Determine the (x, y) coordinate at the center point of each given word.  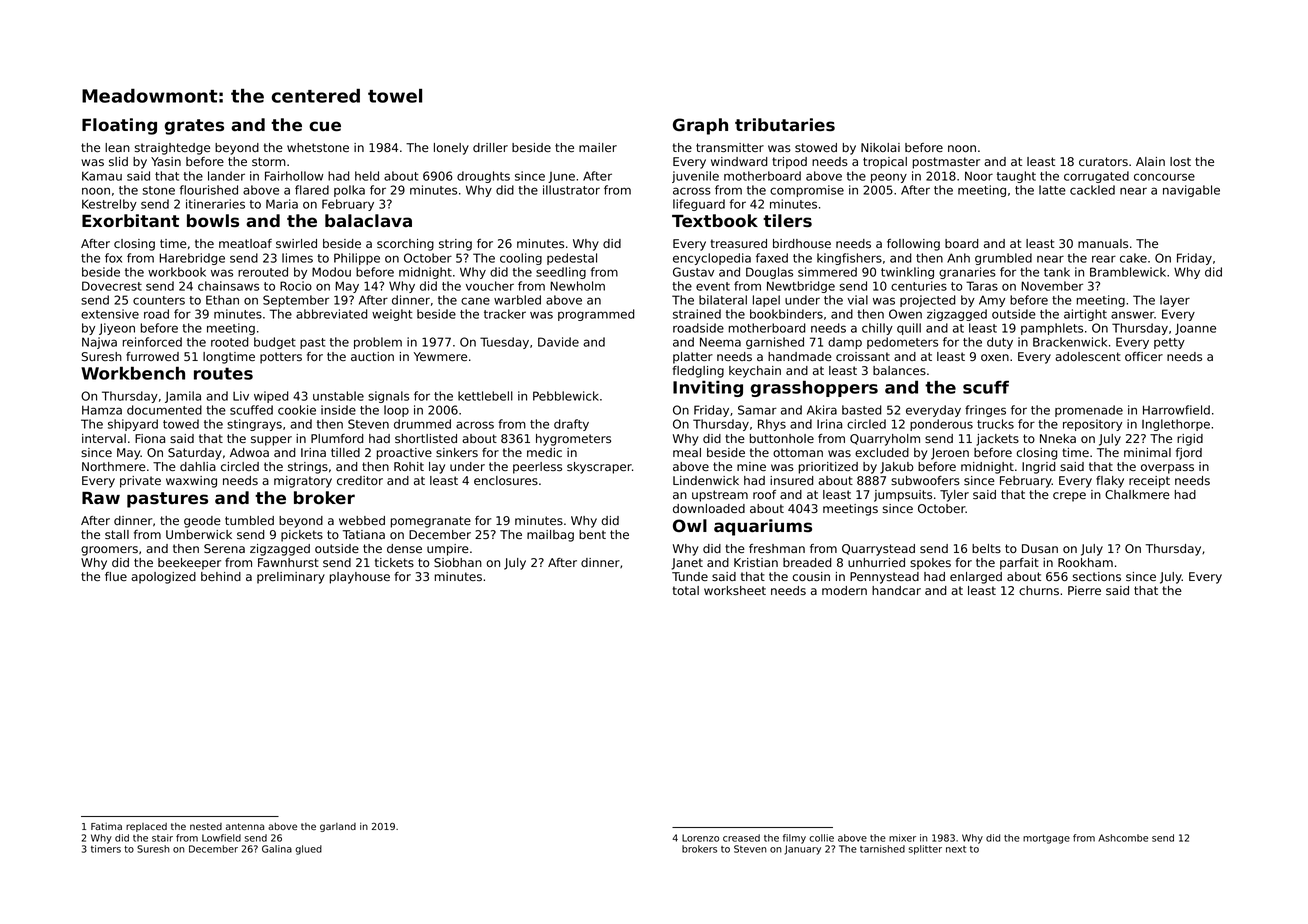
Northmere (114, 466)
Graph (700, 126)
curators (1103, 161)
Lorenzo (700, 838)
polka (349, 191)
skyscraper (599, 468)
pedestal (572, 259)
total (686, 590)
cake (1133, 258)
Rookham (1085, 562)
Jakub (897, 468)
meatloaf (245, 243)
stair (162, 838)
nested (206, 826)
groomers (109, 551)
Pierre (1084, 590)
